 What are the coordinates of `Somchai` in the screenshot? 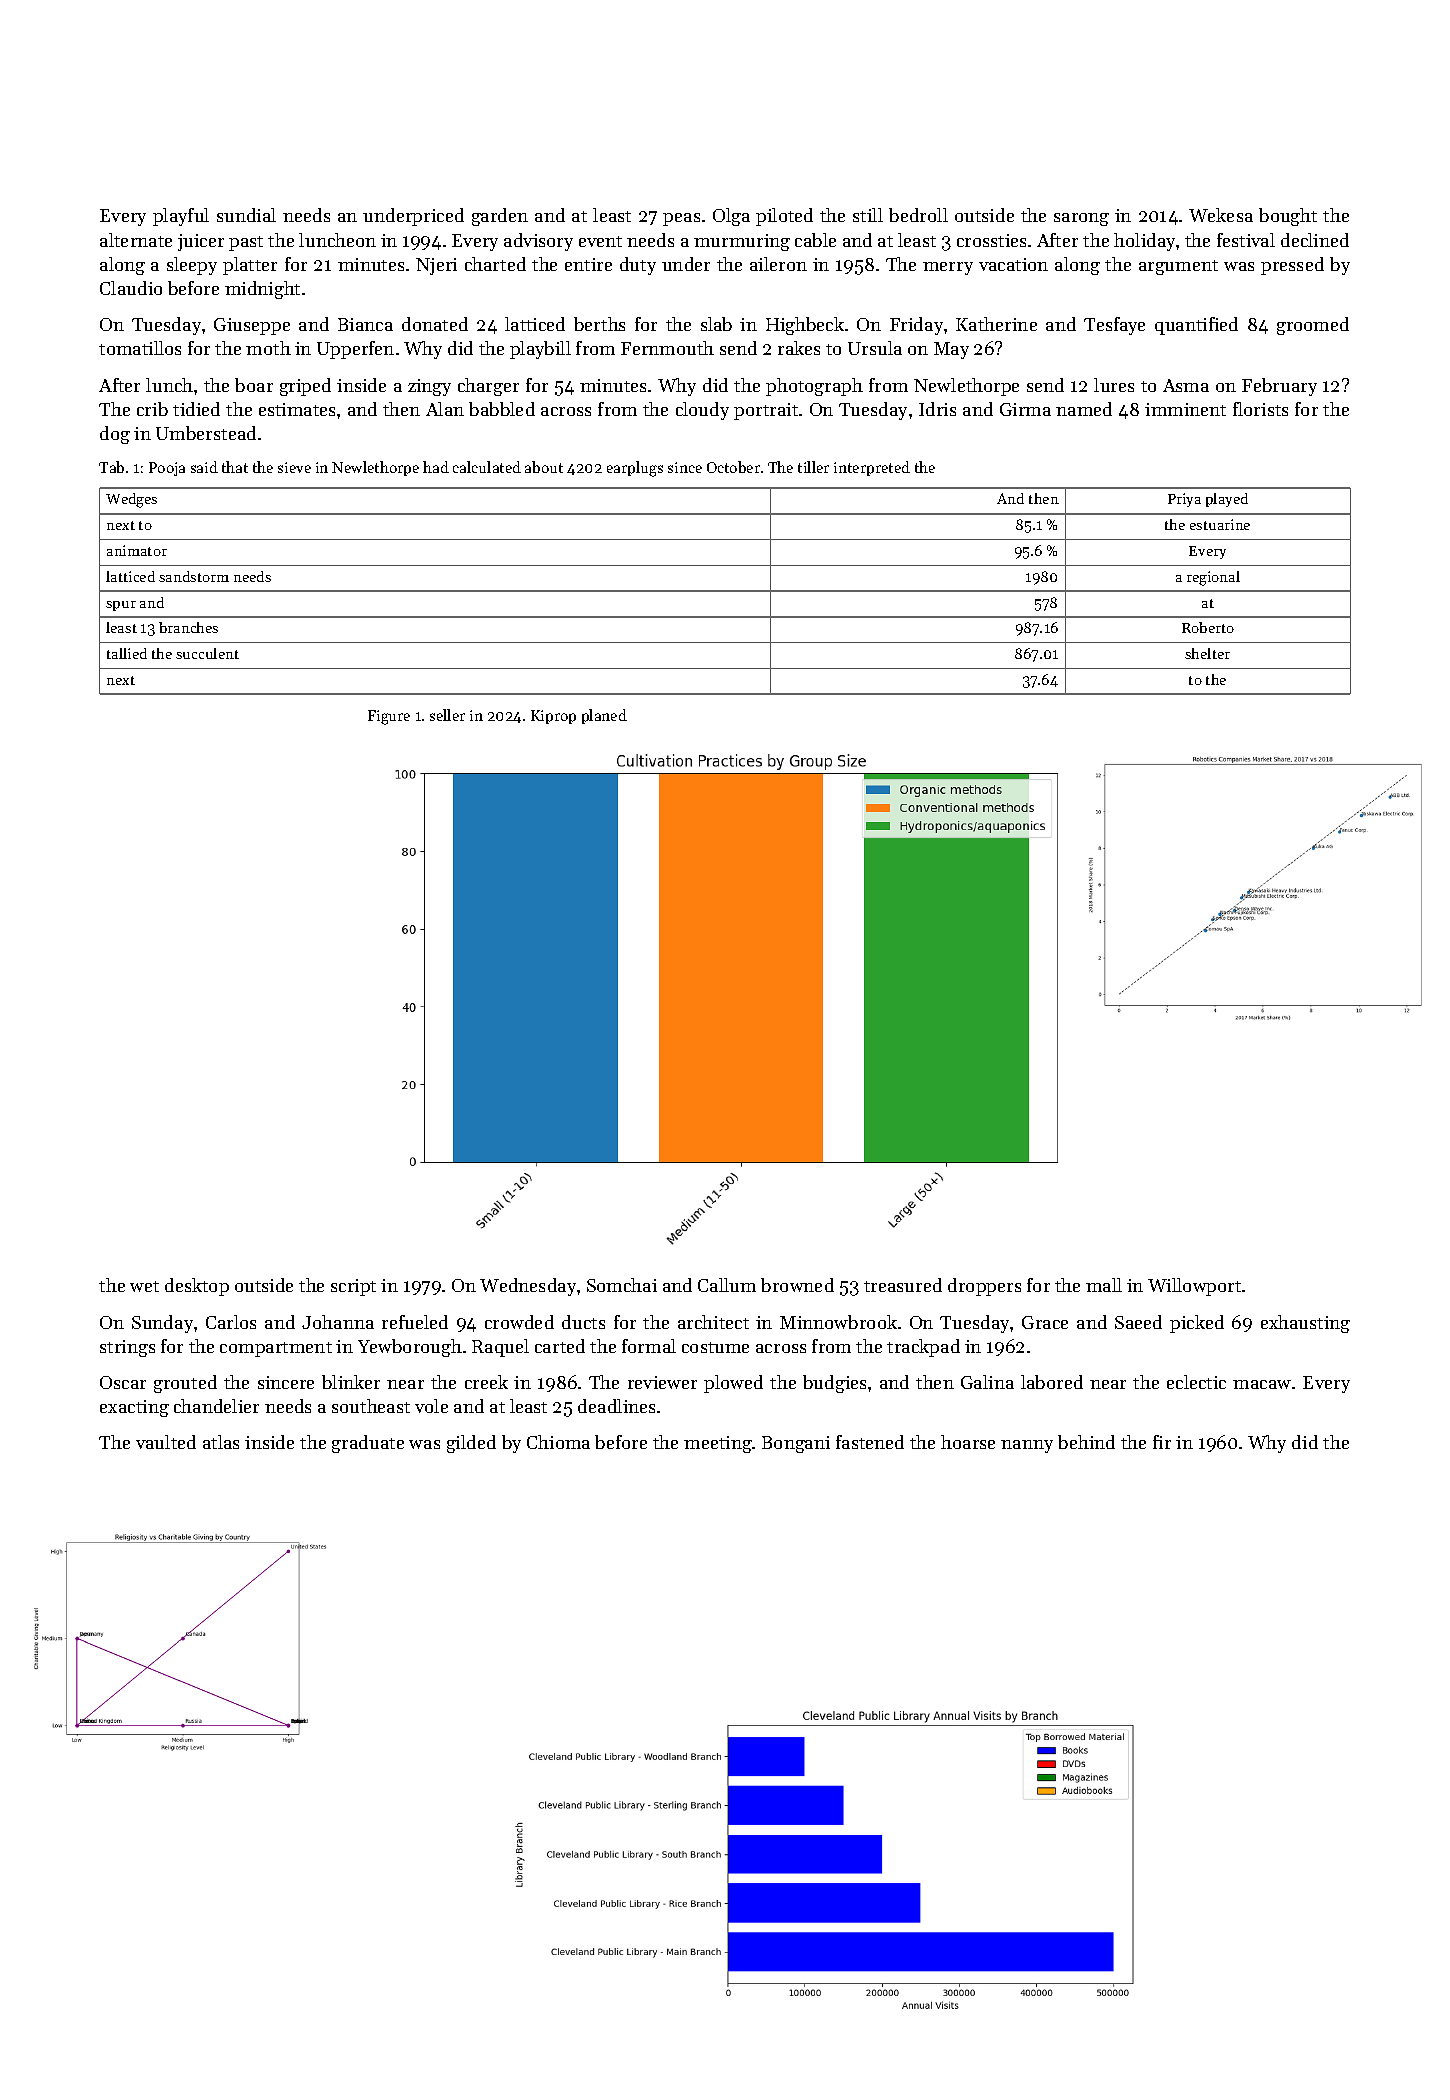 It's located at (622, 1285).
